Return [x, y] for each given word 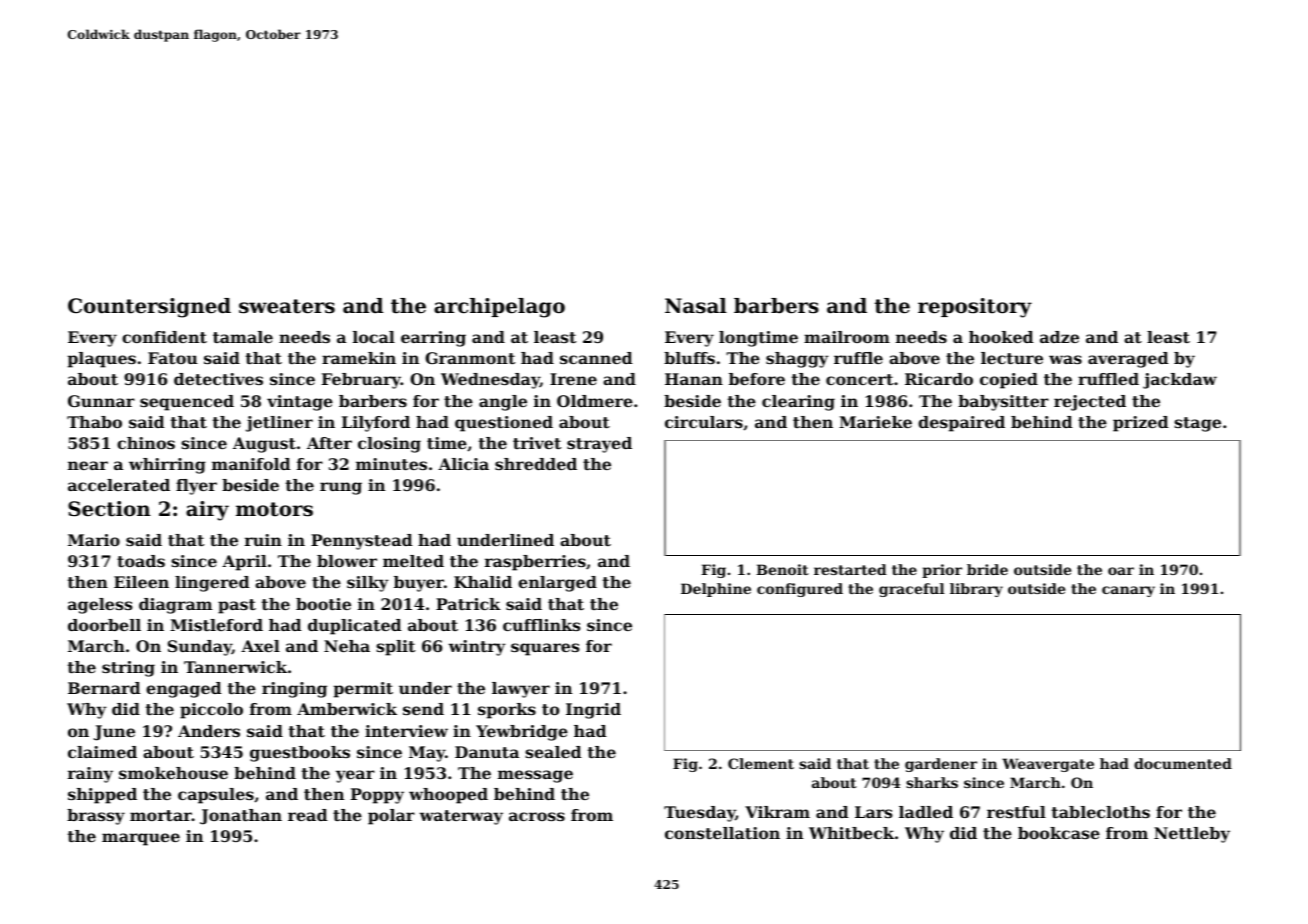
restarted [850, 569]
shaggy [797, 360]
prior [942, 571]
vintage [300, 403]
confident [164, 337]
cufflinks [542, 625]
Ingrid [593, 711]
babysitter [1003, 403]
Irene [573, 379]
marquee [141, 839]
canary [1128, 591]
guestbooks [300, 754]
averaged [1128, 360]
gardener [941, 765]
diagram [175, 606]
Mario [94, 540]
